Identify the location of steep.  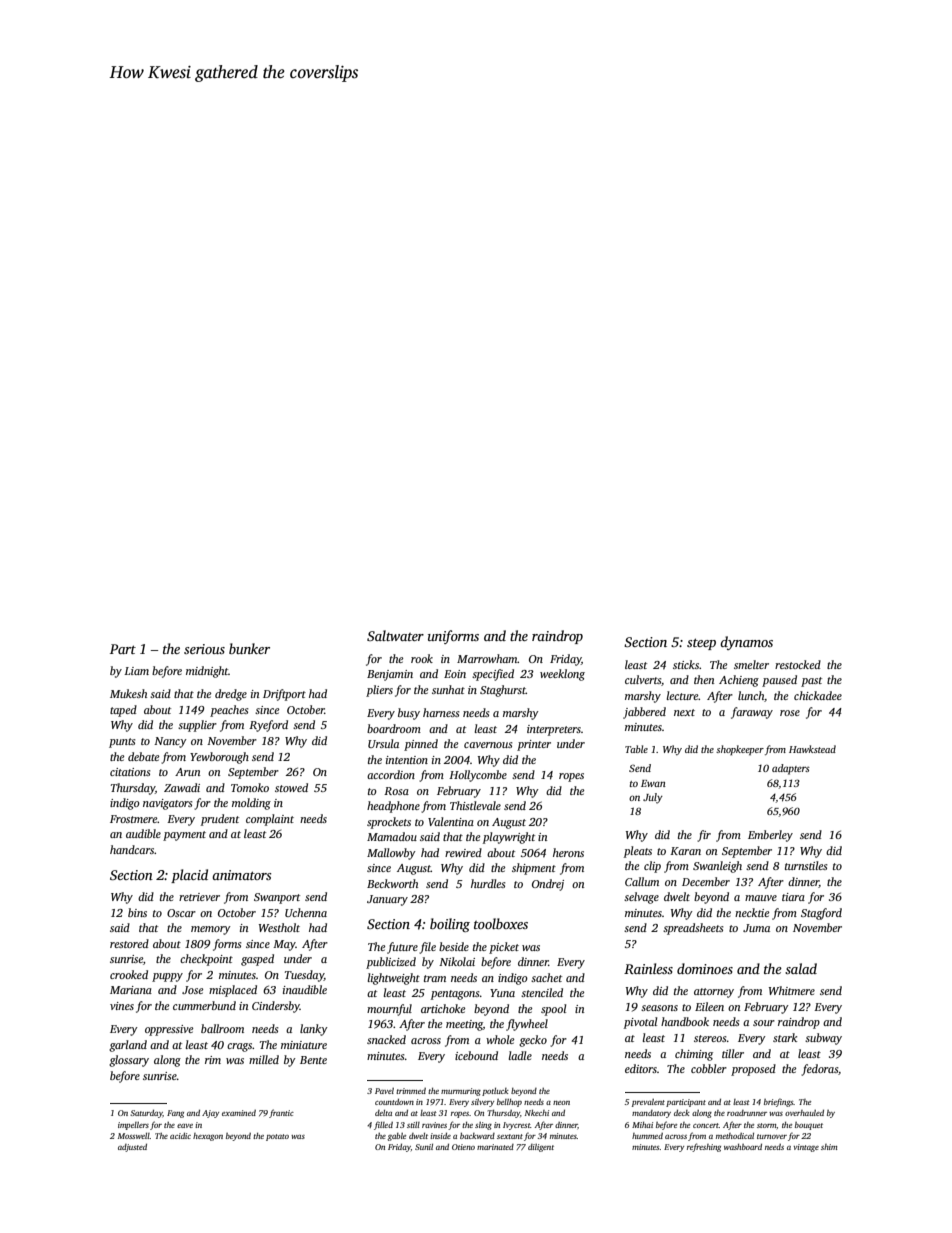
(701, 644).
